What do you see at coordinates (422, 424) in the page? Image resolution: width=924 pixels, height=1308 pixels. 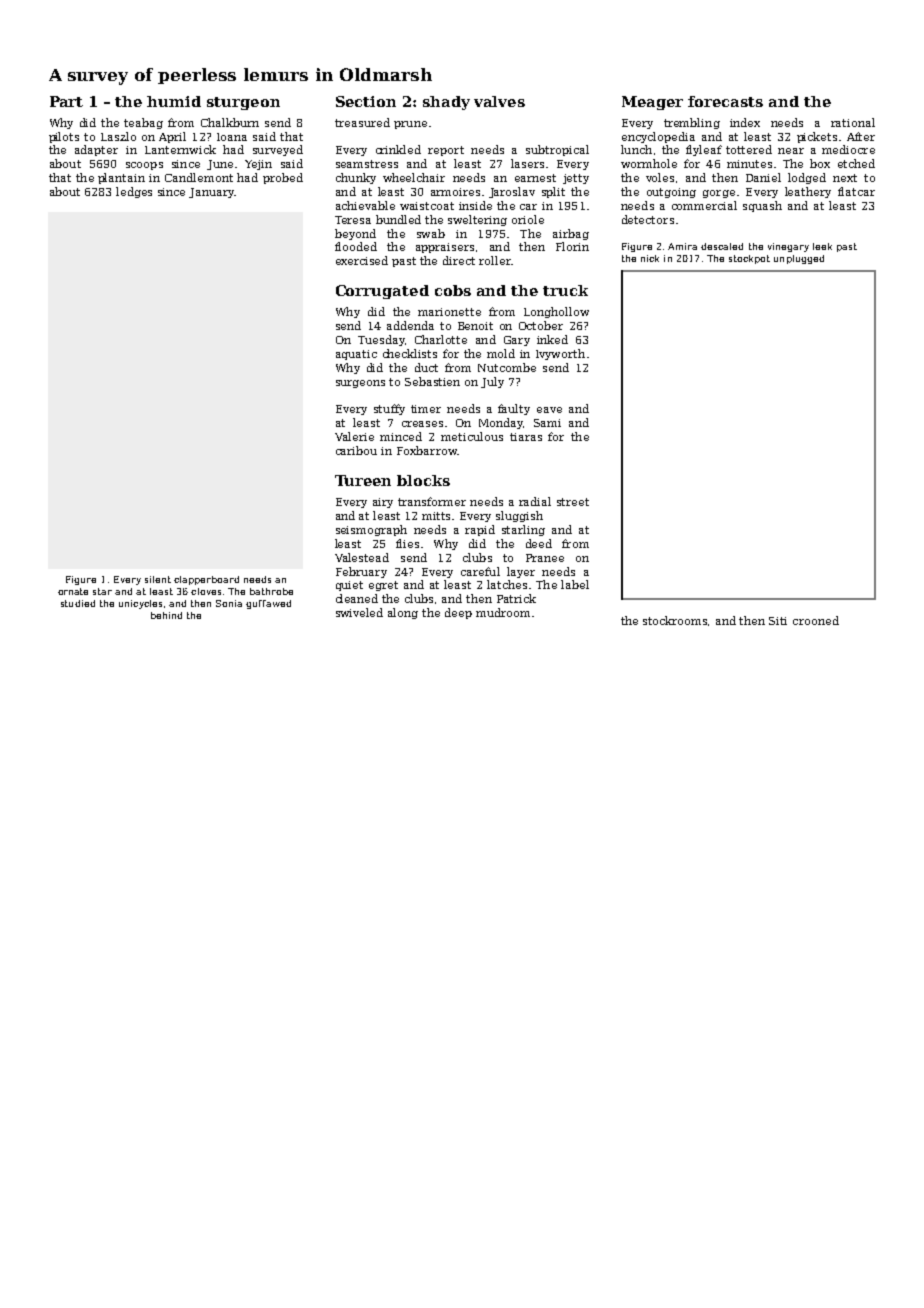 I see `creases` at bounding box center [422, 424].
